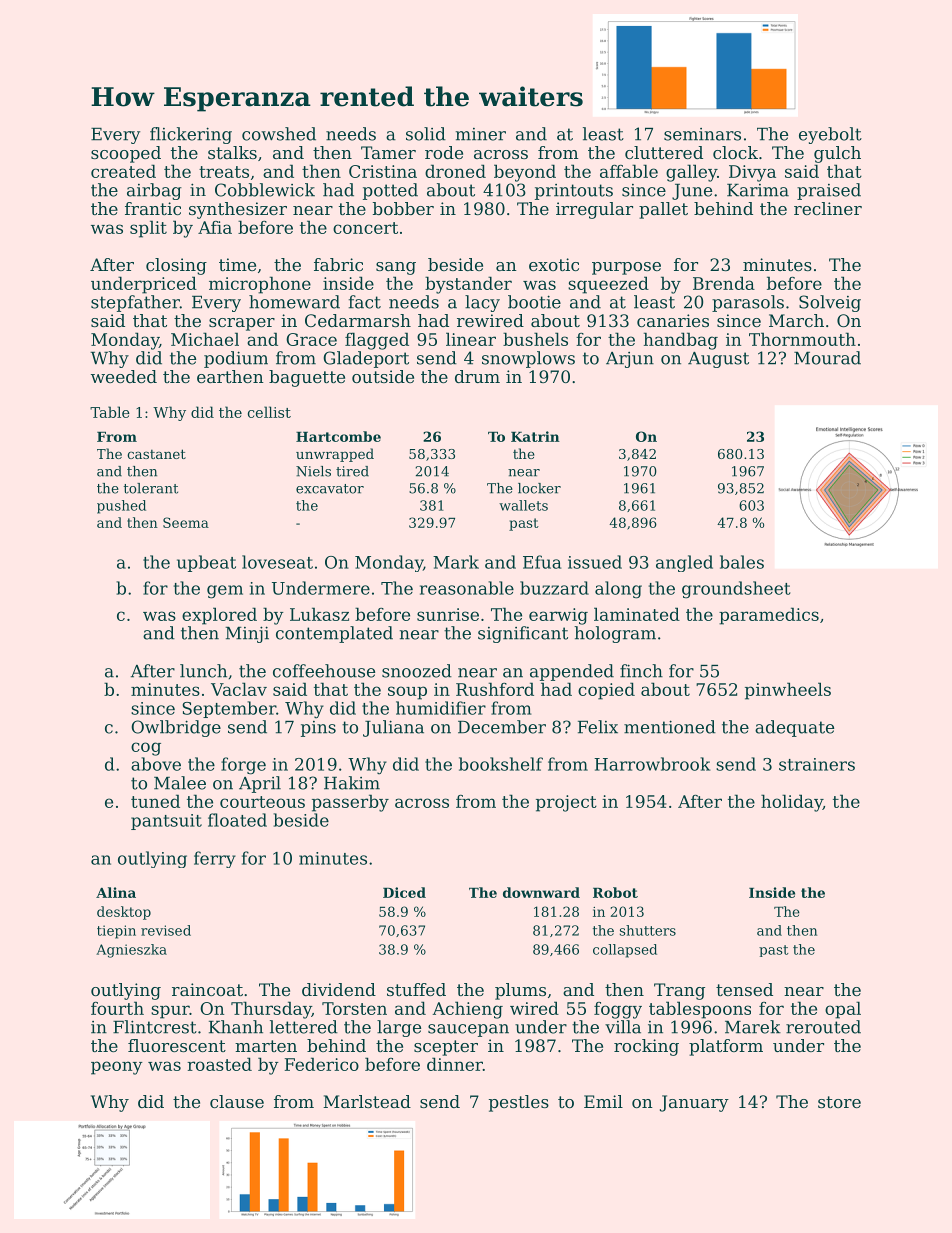 Image resolution: width=952 pixels, height=1233 pixels. Describe the element at coordinates (467, 1010) in the screenshot. I see `Achieng` at that location.
